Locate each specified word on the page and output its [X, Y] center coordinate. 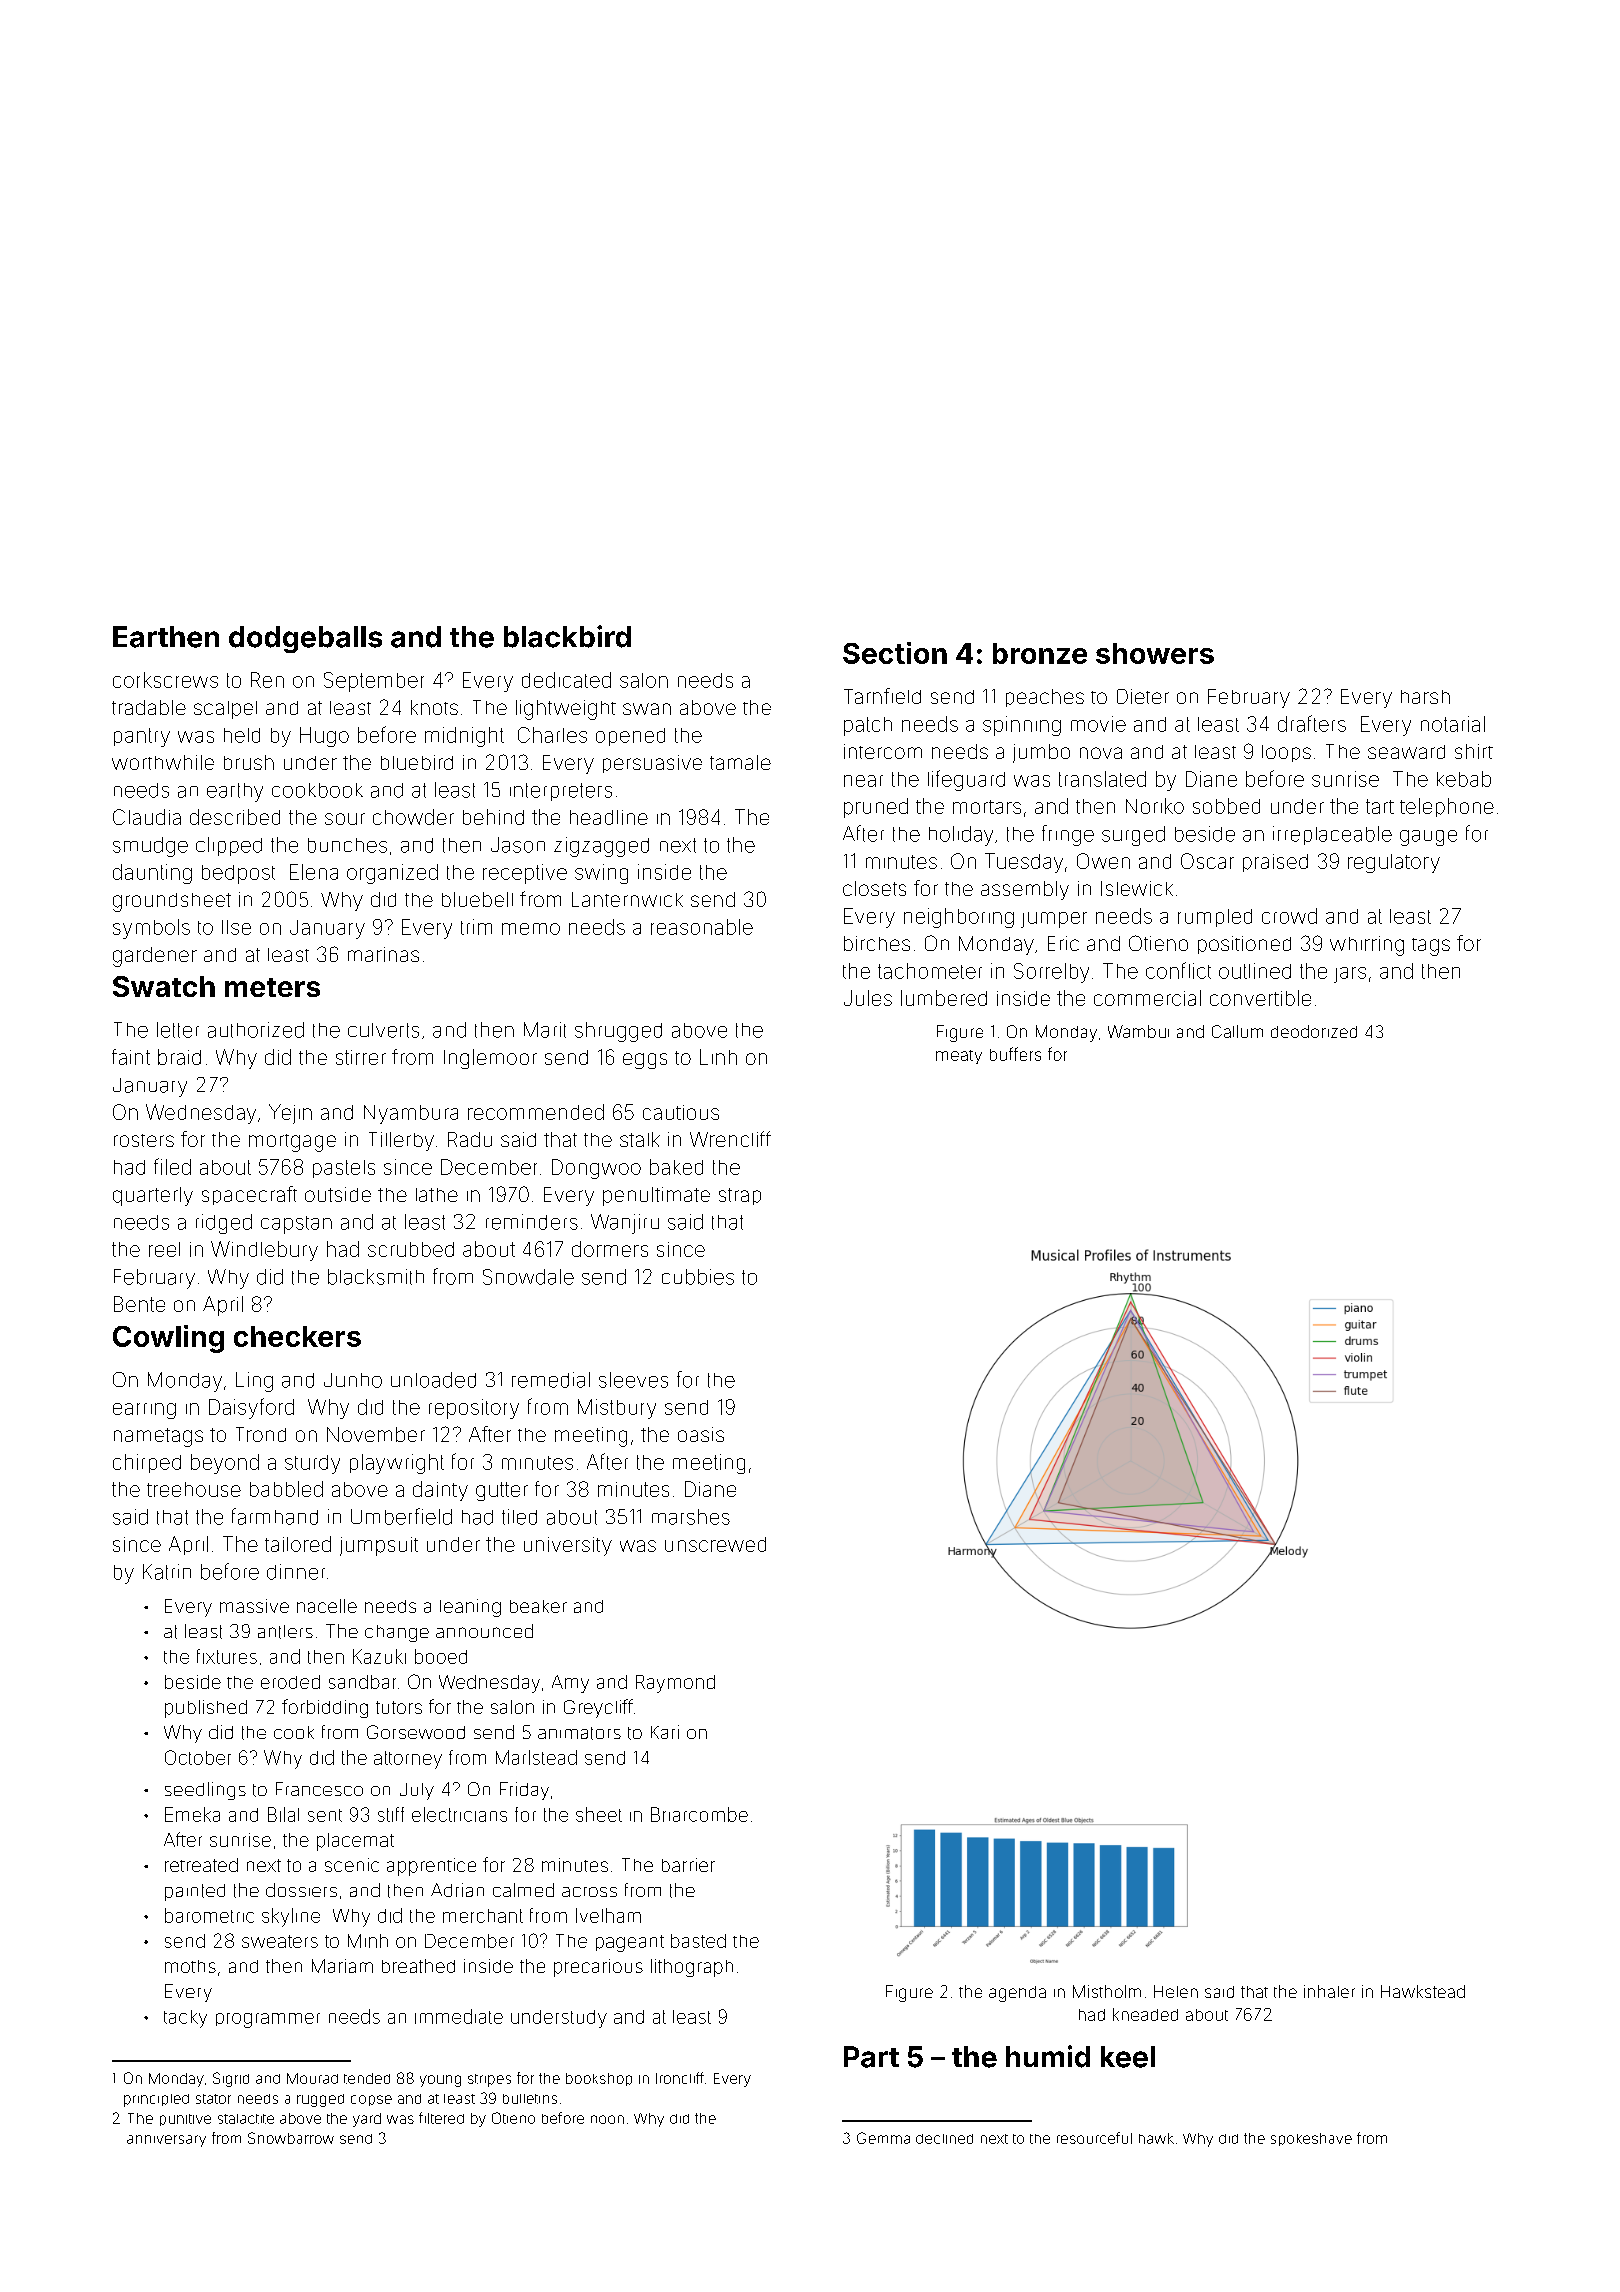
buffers [1015, 1054]
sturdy [312, 1464]
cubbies [698, 1277]
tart [1380, 806]
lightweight [566, 710]
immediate [459, 2016]
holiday [961, 836]
